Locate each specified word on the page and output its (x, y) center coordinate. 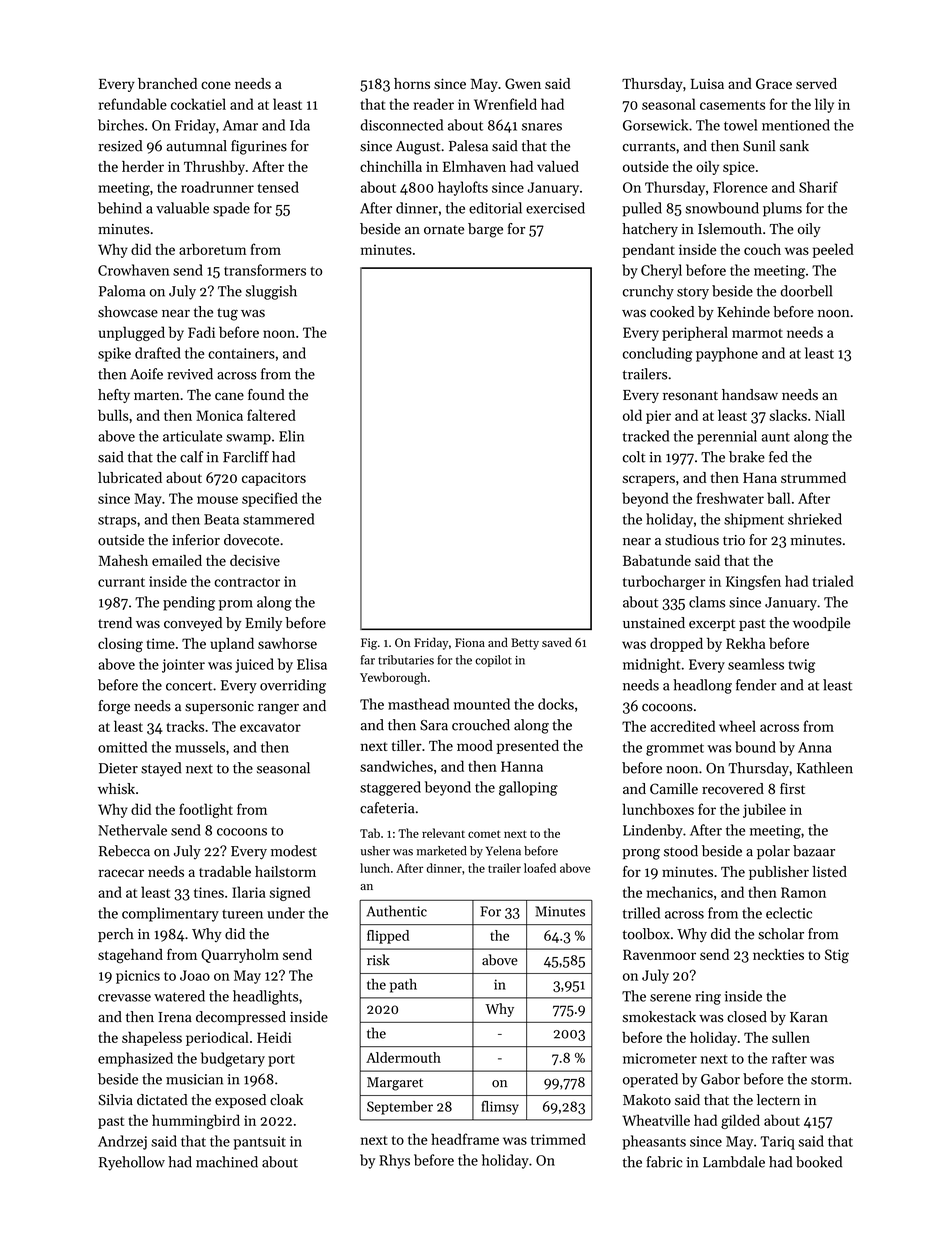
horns (412, 83)
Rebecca (124, 851)
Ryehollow (132, 1163)
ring (708, 998)
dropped (676, 644)
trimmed (558, 1139)
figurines (259, 147)
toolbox (646, 934)
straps (117, 521)
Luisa (707, 84)
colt (634, 457)
